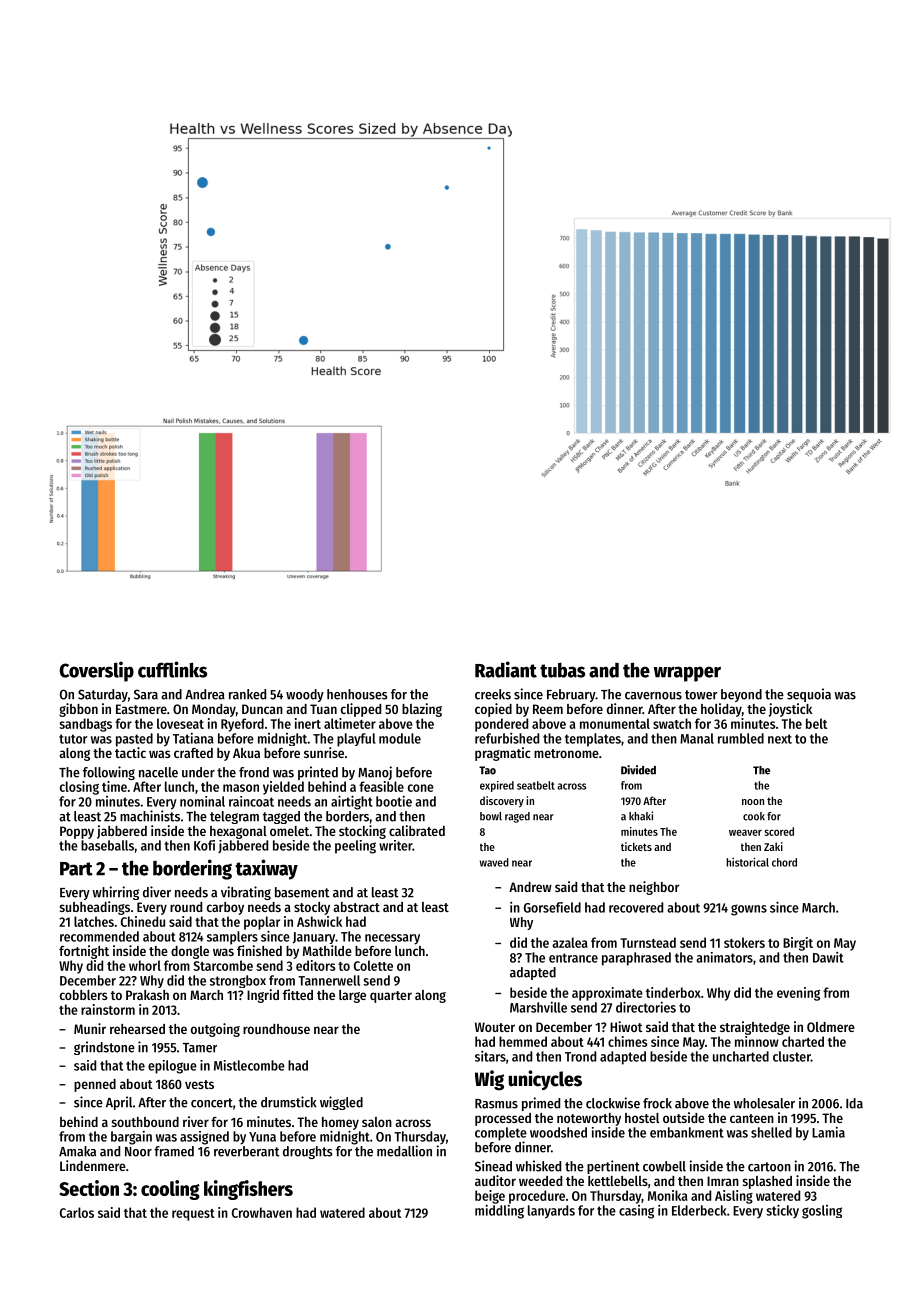 The height and width of the image is (1308, 924). Describe the element at coordinates (745, 832) in the image. I see `weaver` at that location.
